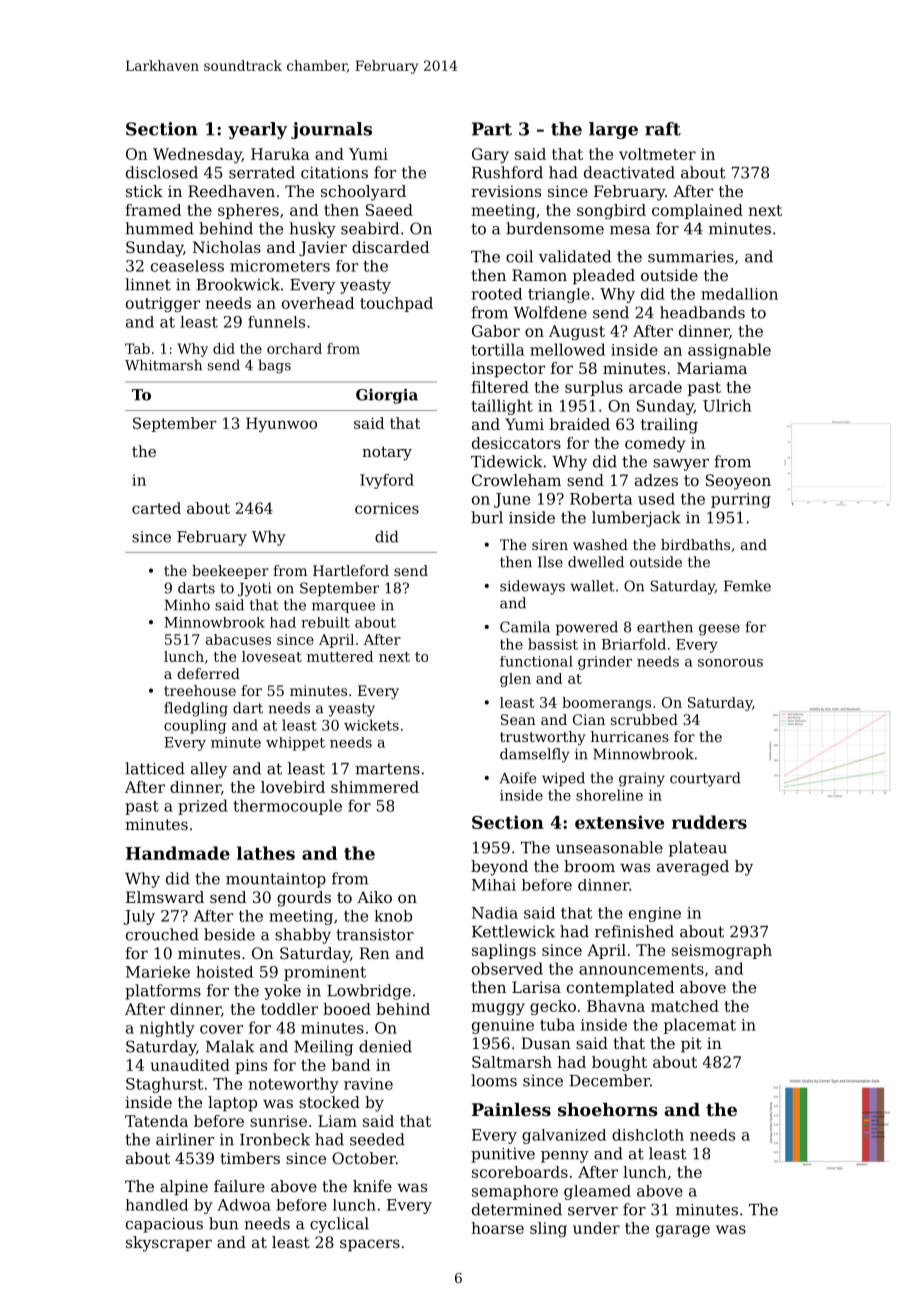 This page has width=908, height=1316. Describe the element at coordinates (293, 1085) in the page. I see `noteworthy` at that location.
